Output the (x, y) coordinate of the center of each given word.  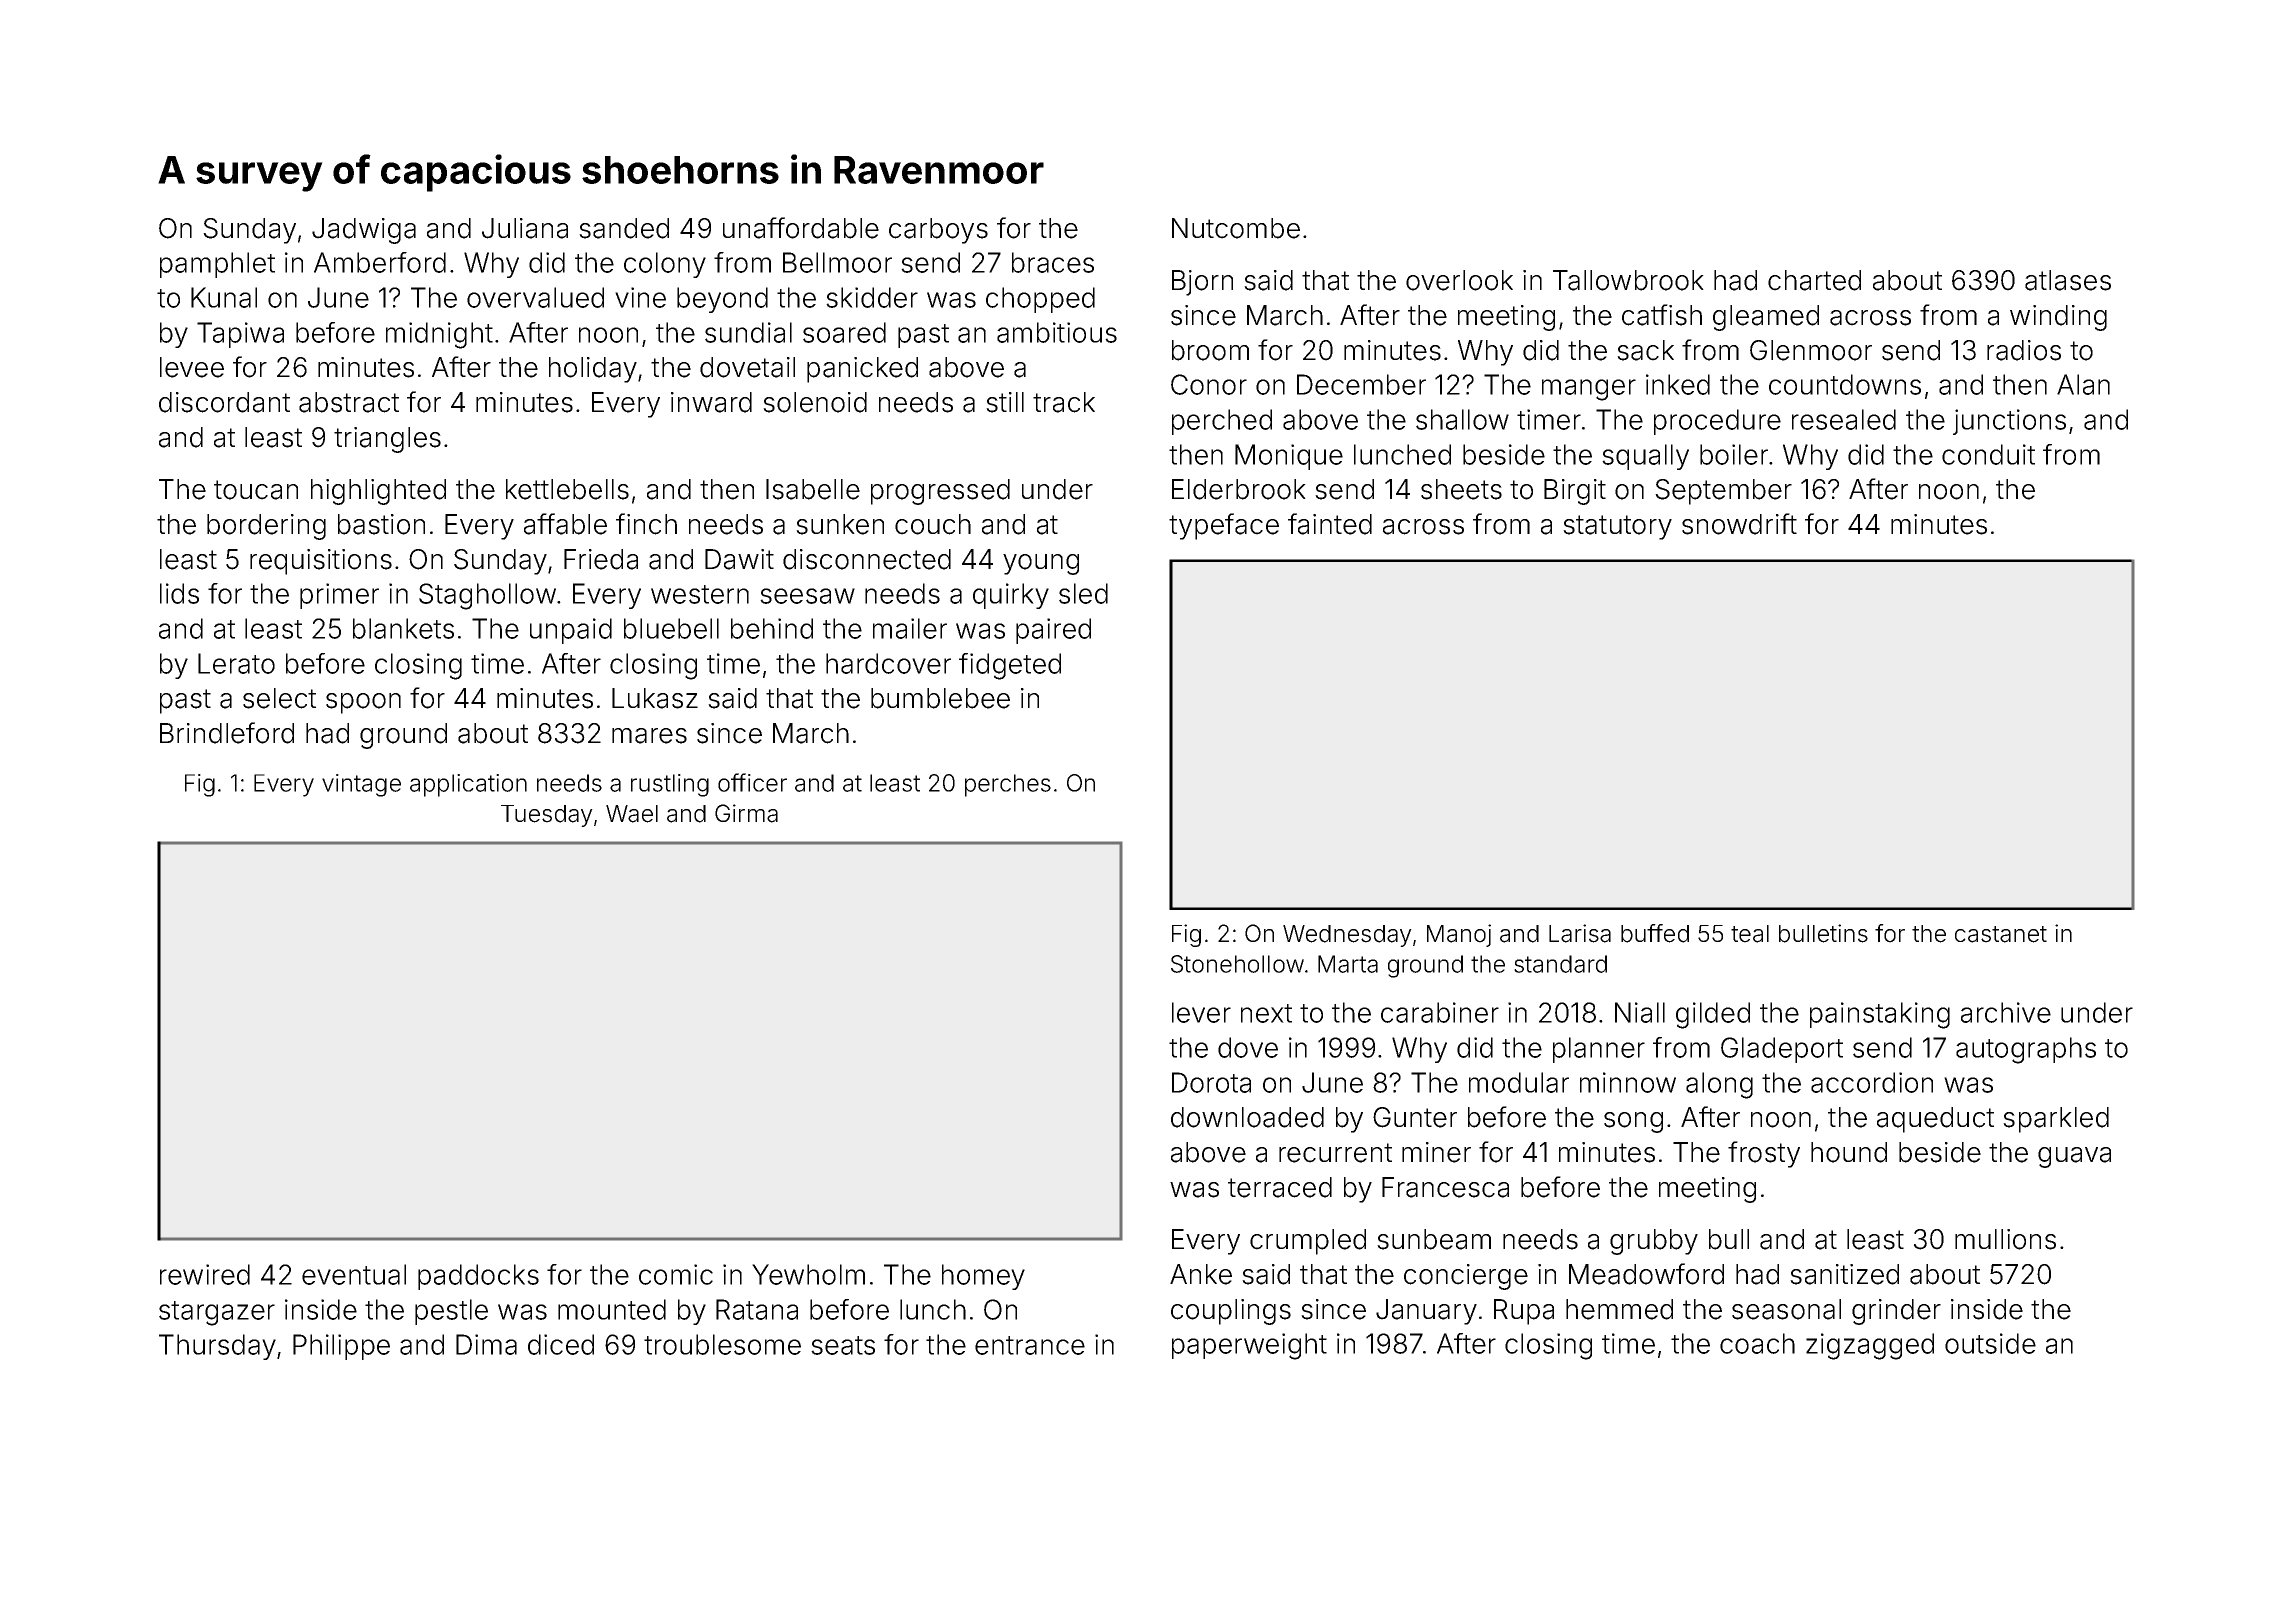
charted (1814, 280)
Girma (746, 813)
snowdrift (1739, 524)
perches (1008, 785)
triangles (387, 440)
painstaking (1880, 1015)
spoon (363, 703)
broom (1210, 350)
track (1064, 402)
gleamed (1766, 318)
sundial (748, 332)
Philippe (341, 1347)
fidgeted (1010, 666)
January (1426, 1312)
